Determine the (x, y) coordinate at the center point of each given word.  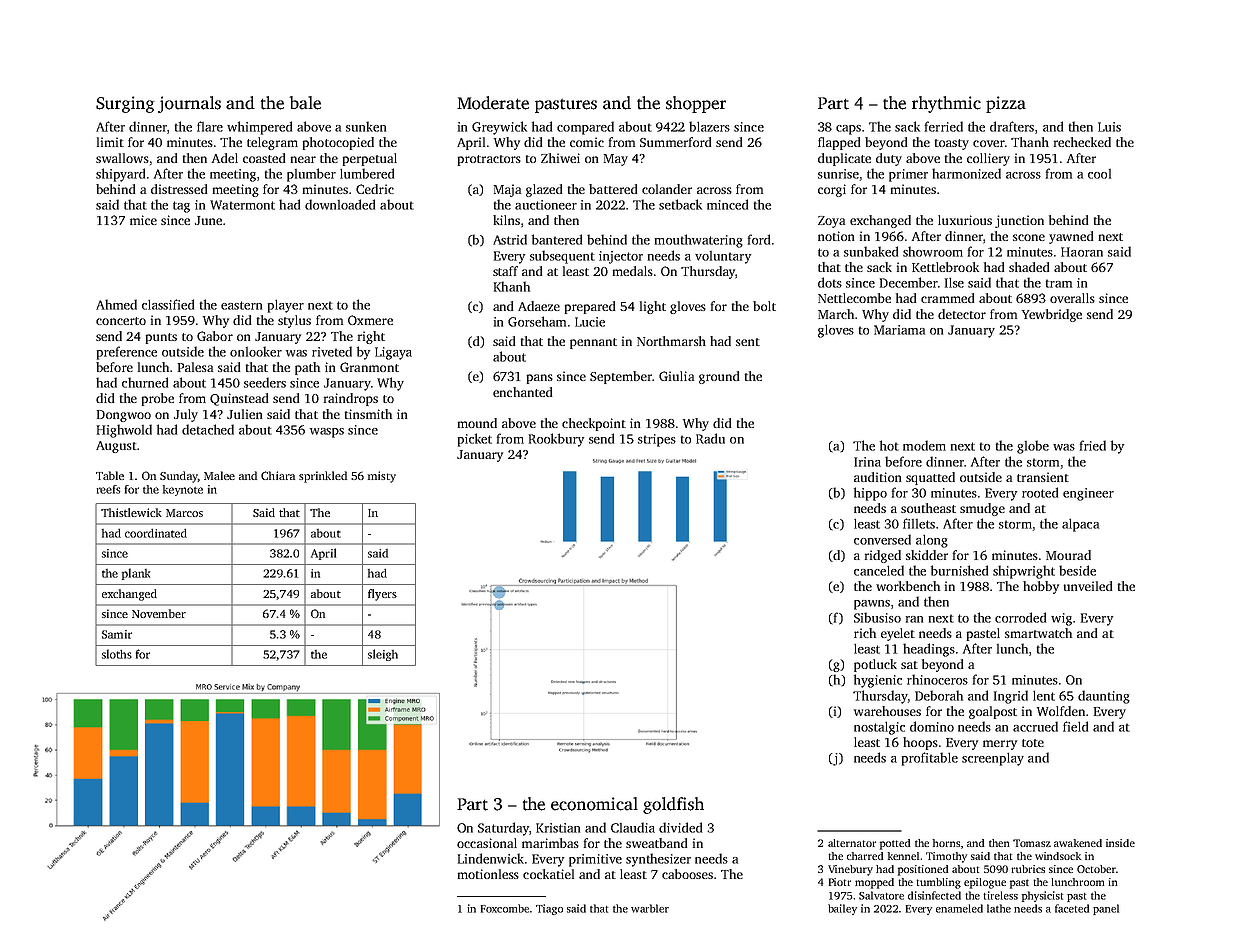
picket (475, 440)
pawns (872, 605)
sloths (117, 654)
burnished (959, 570)
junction (1019, 221)
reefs (108, 489)
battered (613, 189)
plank (136, 574)
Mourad (1068, 555)
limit (110, 142)
